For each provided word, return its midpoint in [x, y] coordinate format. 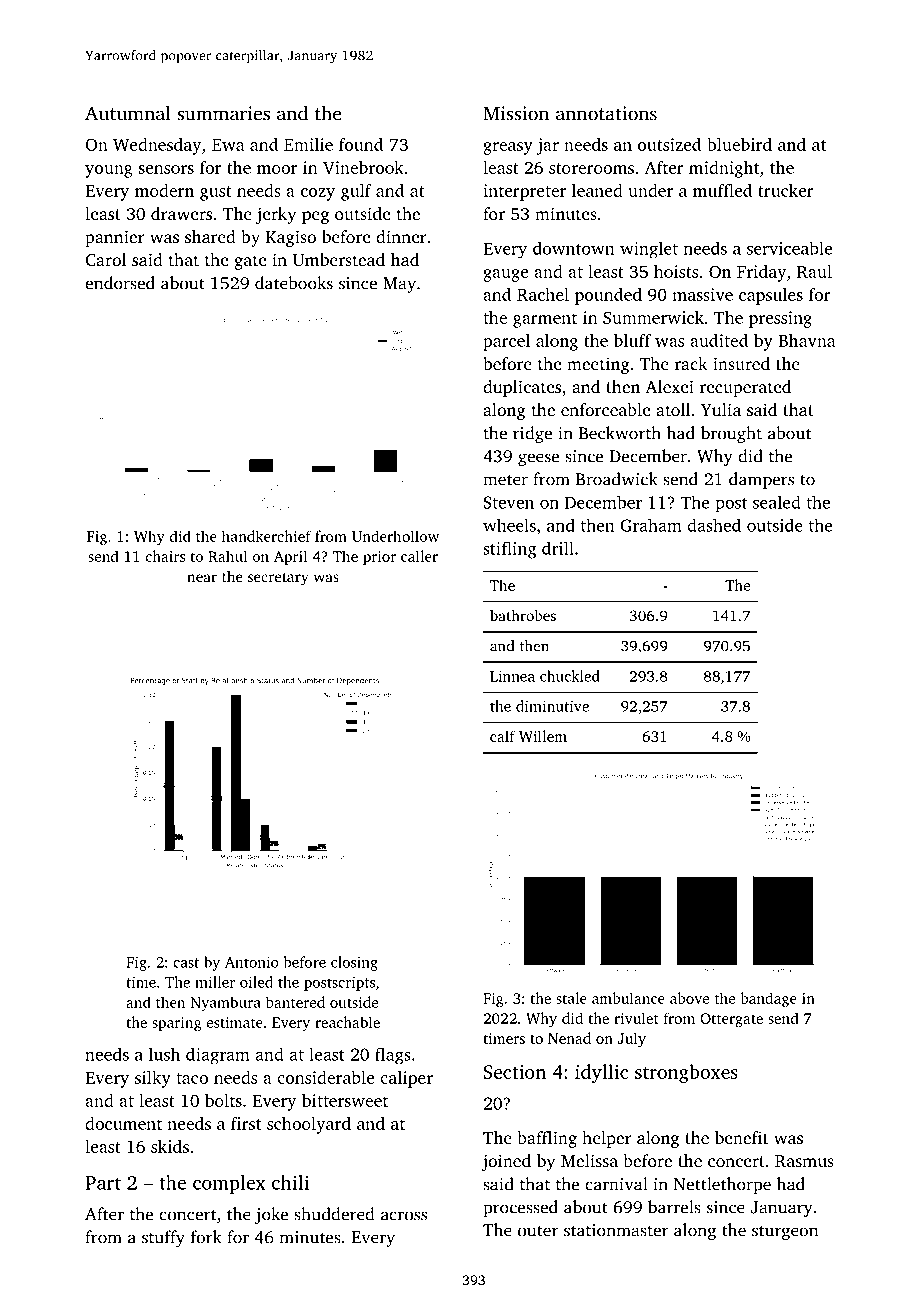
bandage [768, 999]
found [361, 144]
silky [153, 1079]
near [202, 578]
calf [502, 736]
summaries [223, 113]
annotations [606, 113]
